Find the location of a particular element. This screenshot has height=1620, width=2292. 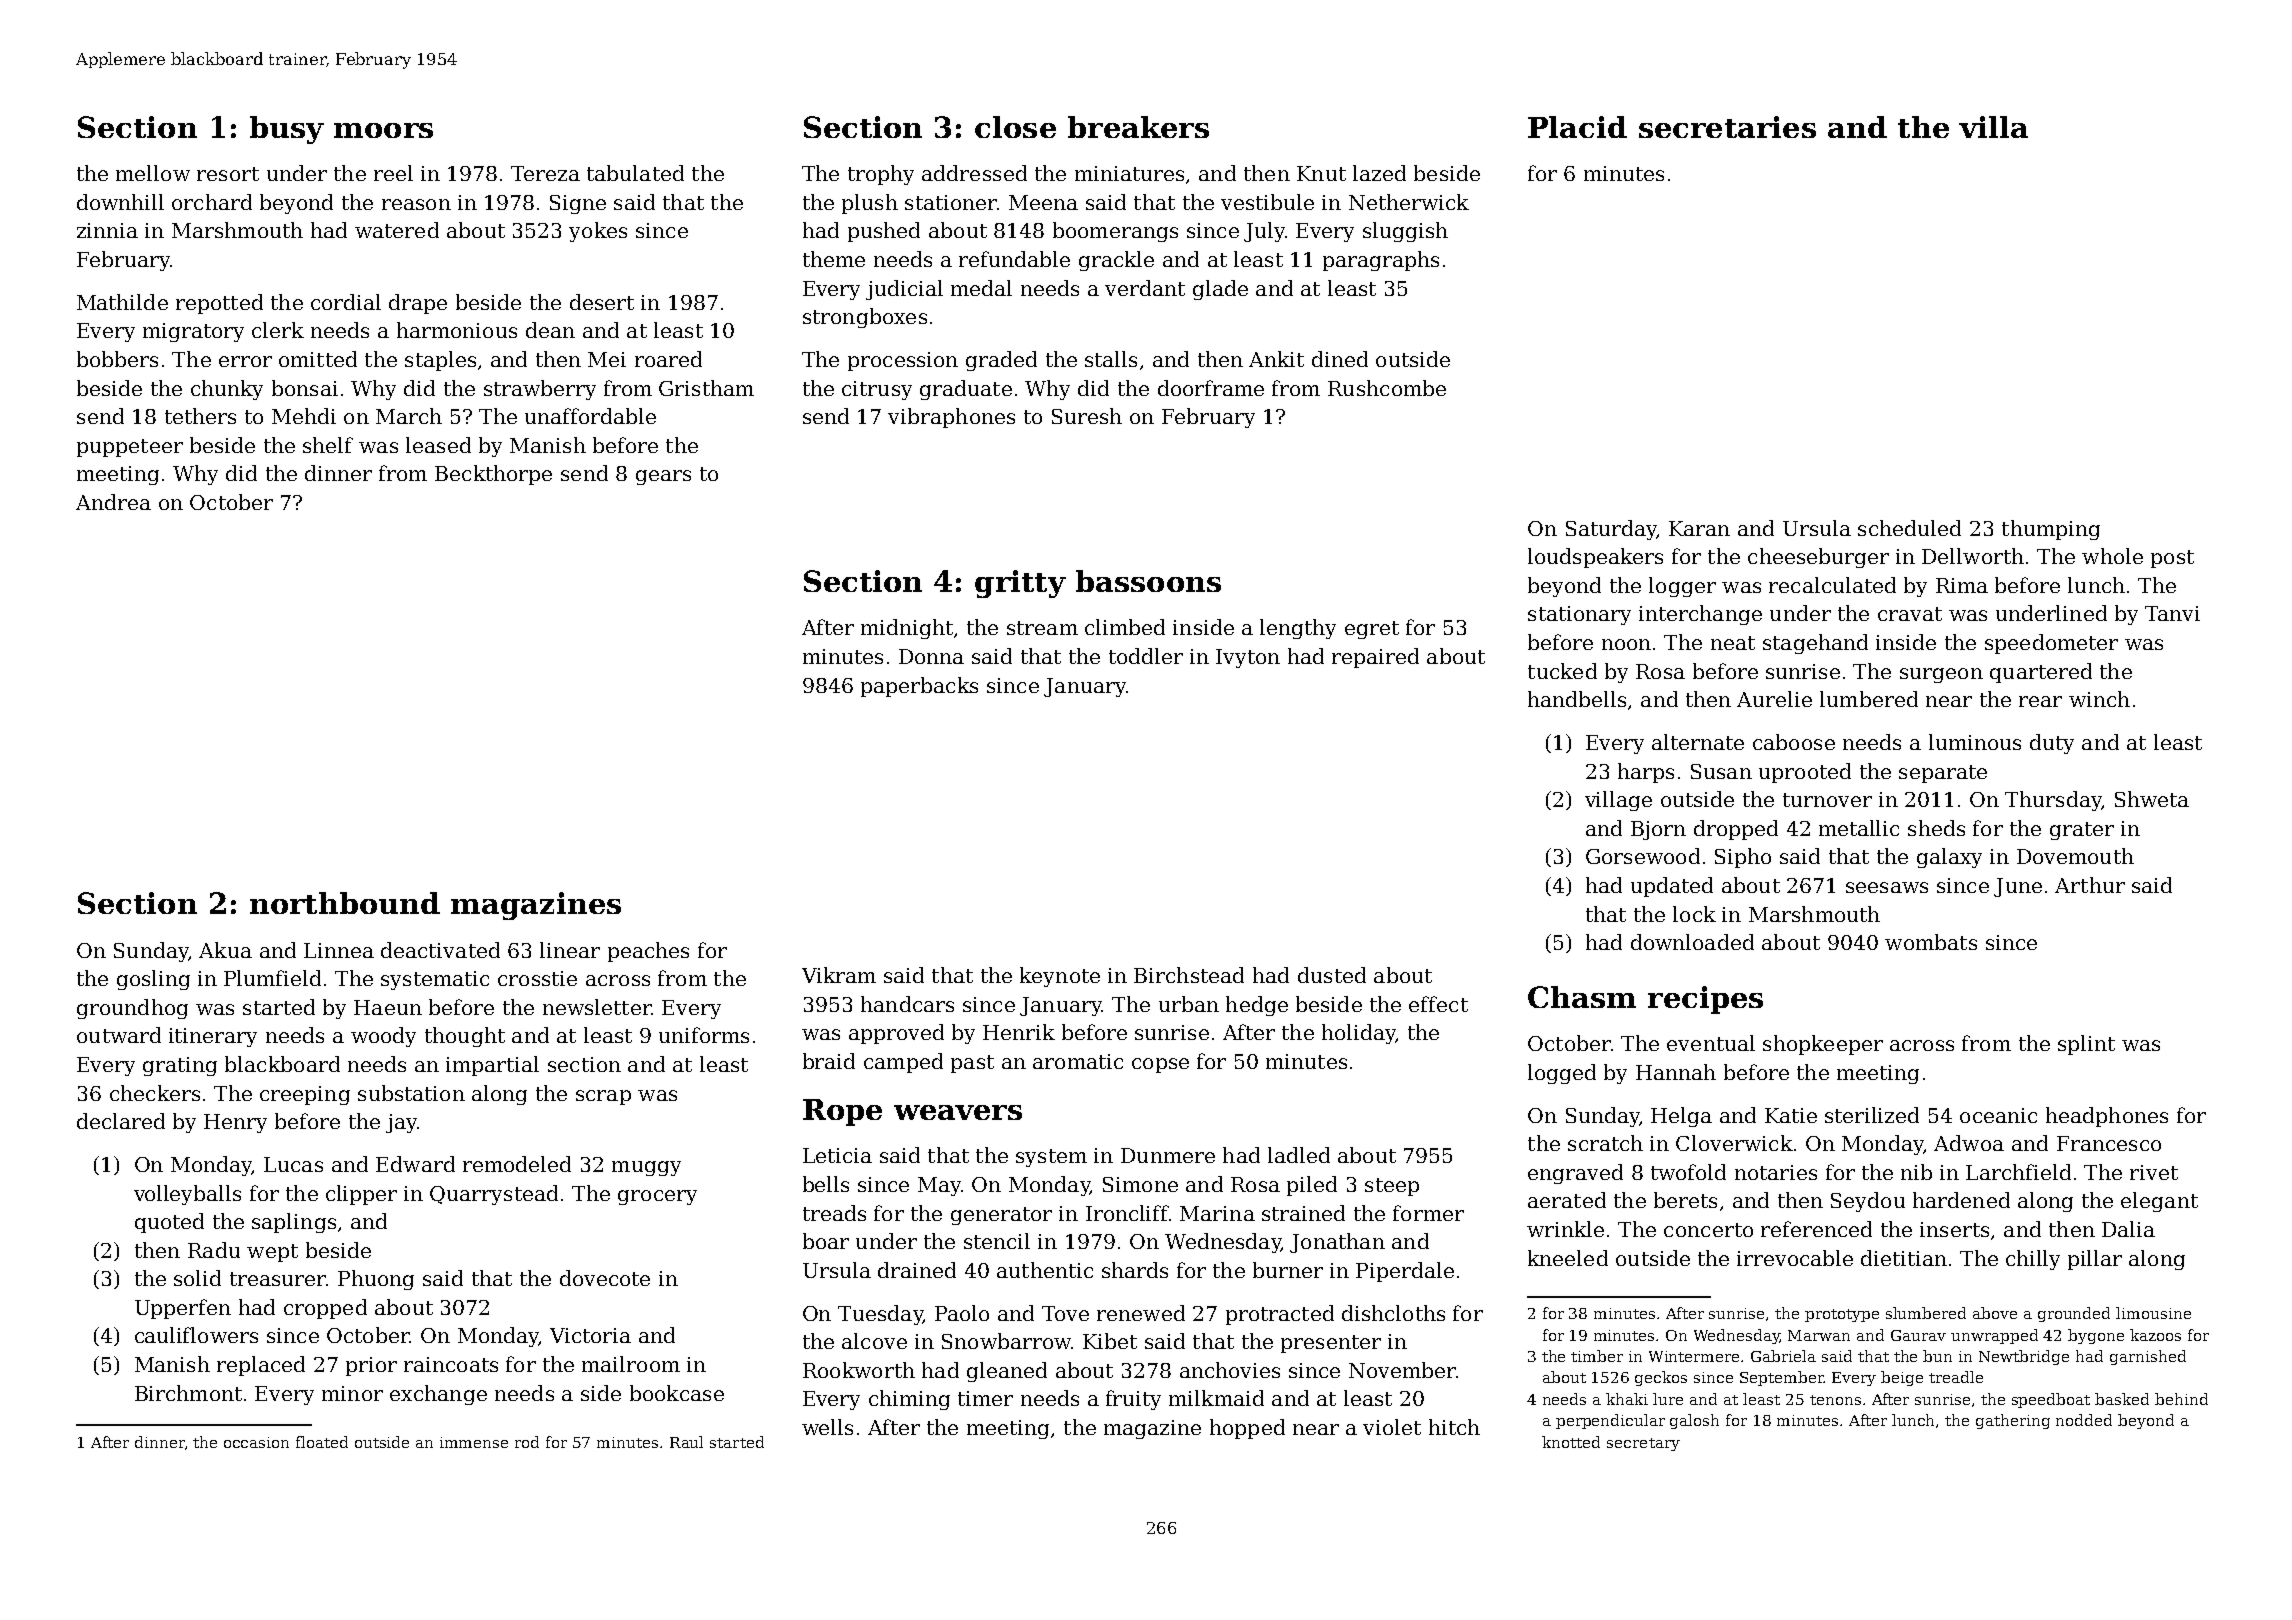

trophy is located at coordinates (881, 175).
